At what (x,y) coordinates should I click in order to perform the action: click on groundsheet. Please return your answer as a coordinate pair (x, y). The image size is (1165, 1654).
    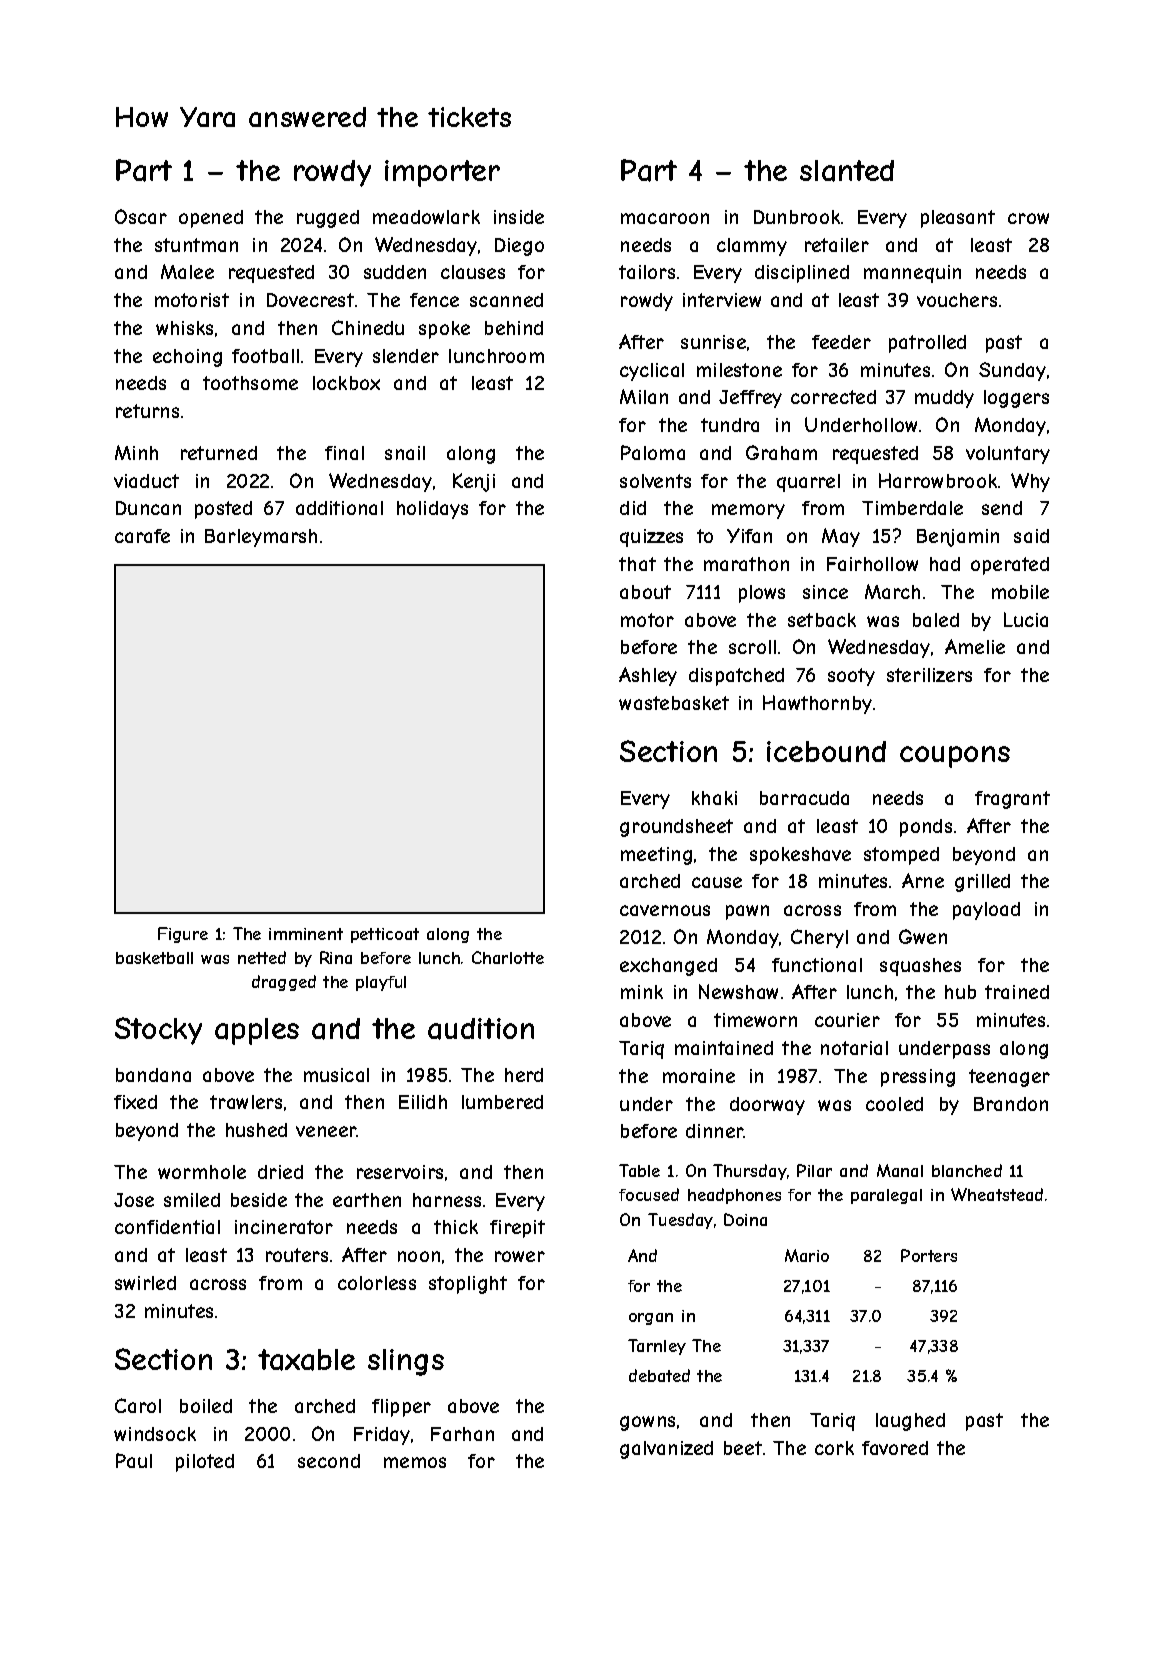
    Looking at the image, I should click on (676, 828).
